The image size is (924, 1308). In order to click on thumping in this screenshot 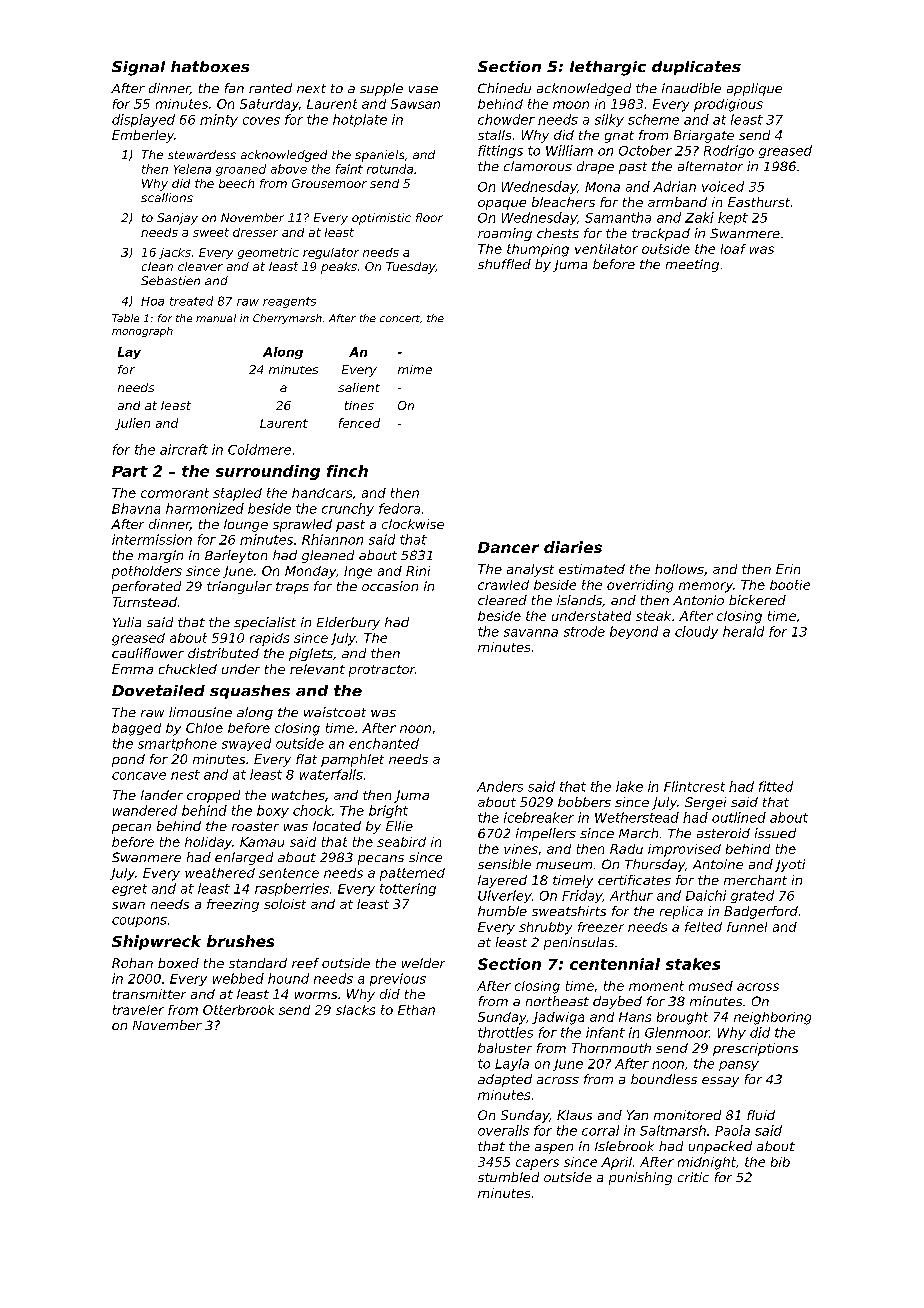, I will do `click(538, 250)`.
